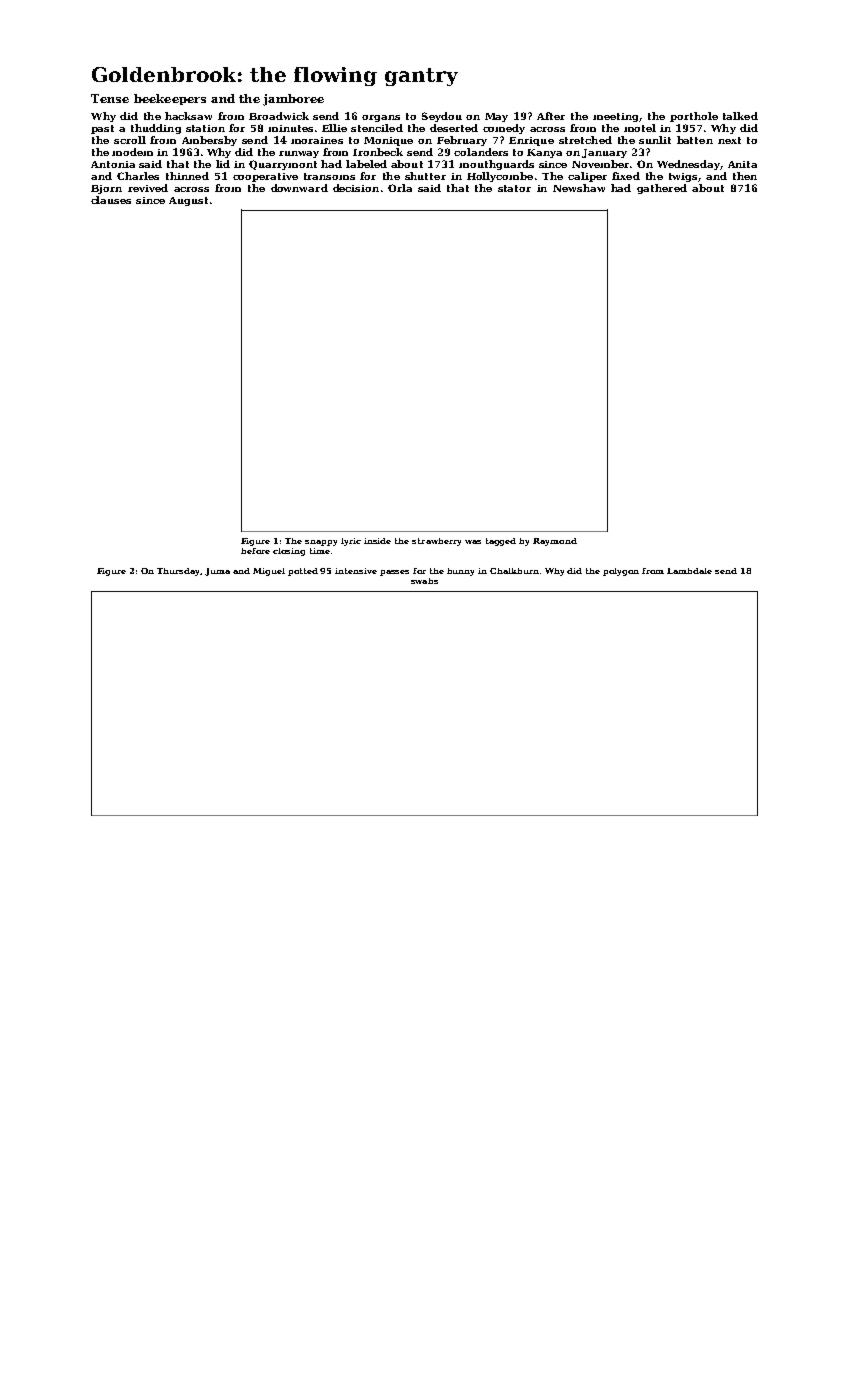 This screenshot has height=1400, width=849. What do you see at coordinates (170, 99) in the screenshot?
I see `beekeepers` at bounding box center [170, 99].
